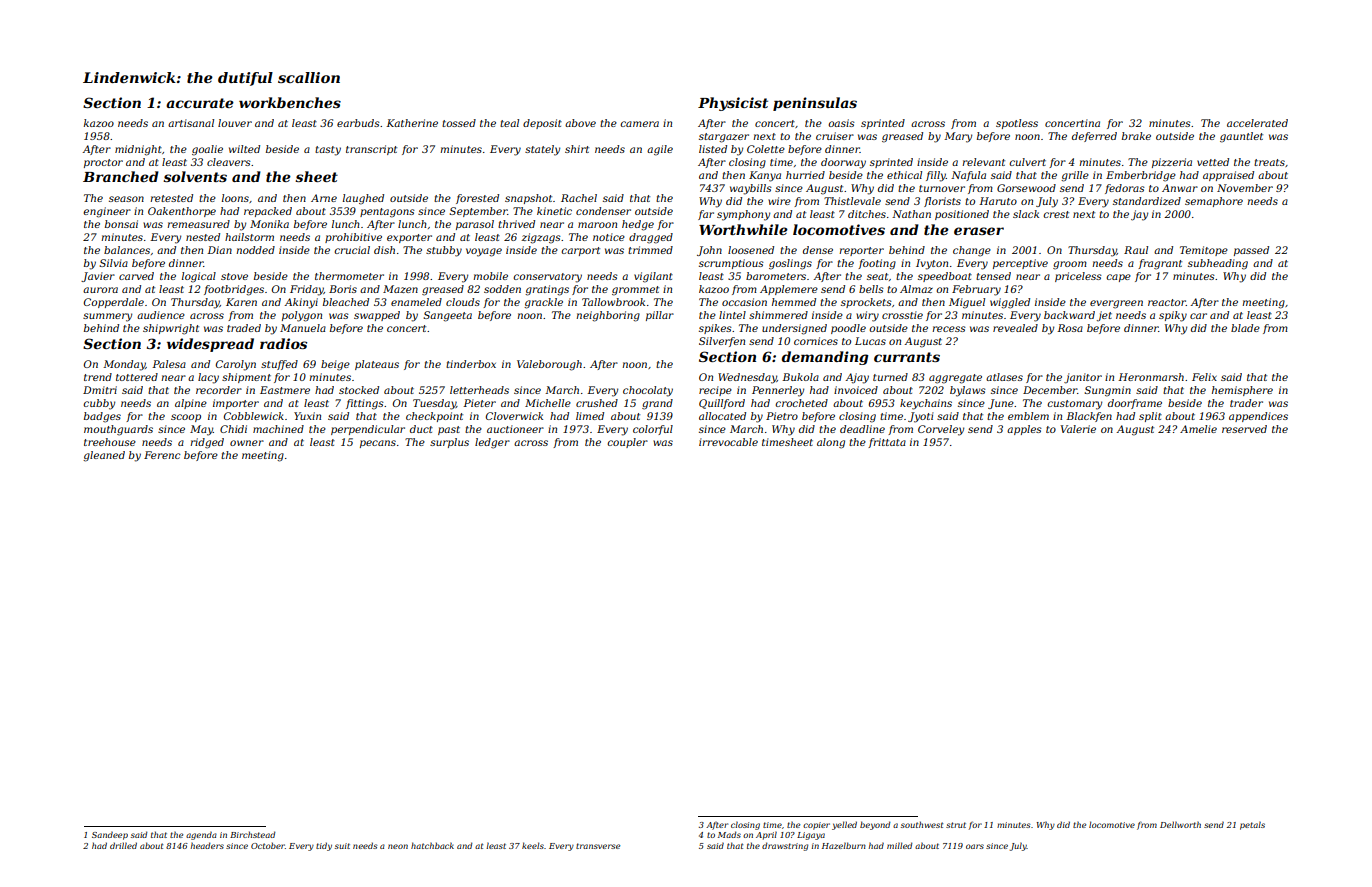  Describe the element at coordinates (728, 442) in the screenshot. I see `irrevocable` at that location.
